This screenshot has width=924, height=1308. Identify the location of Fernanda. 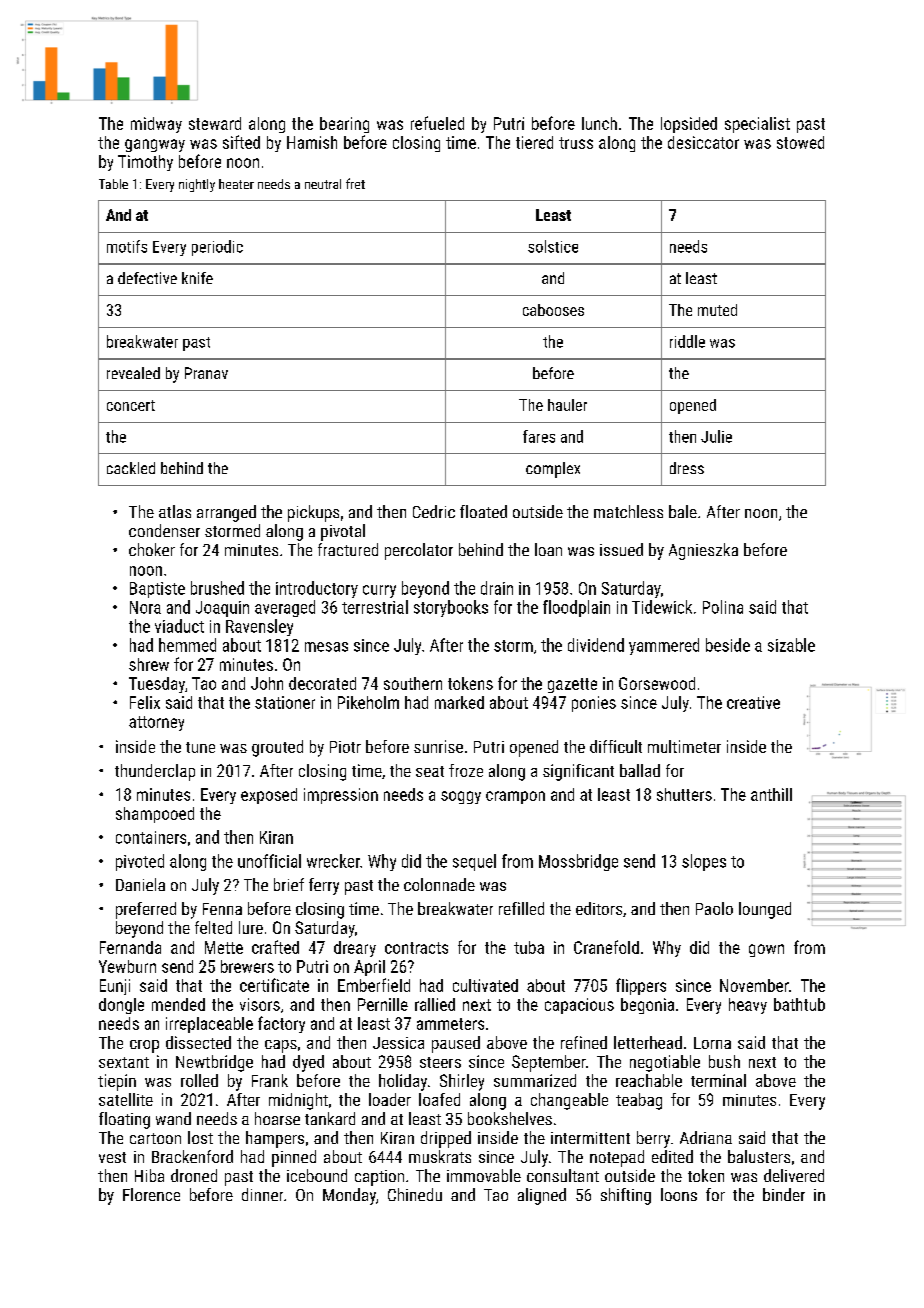
(130, 947).
